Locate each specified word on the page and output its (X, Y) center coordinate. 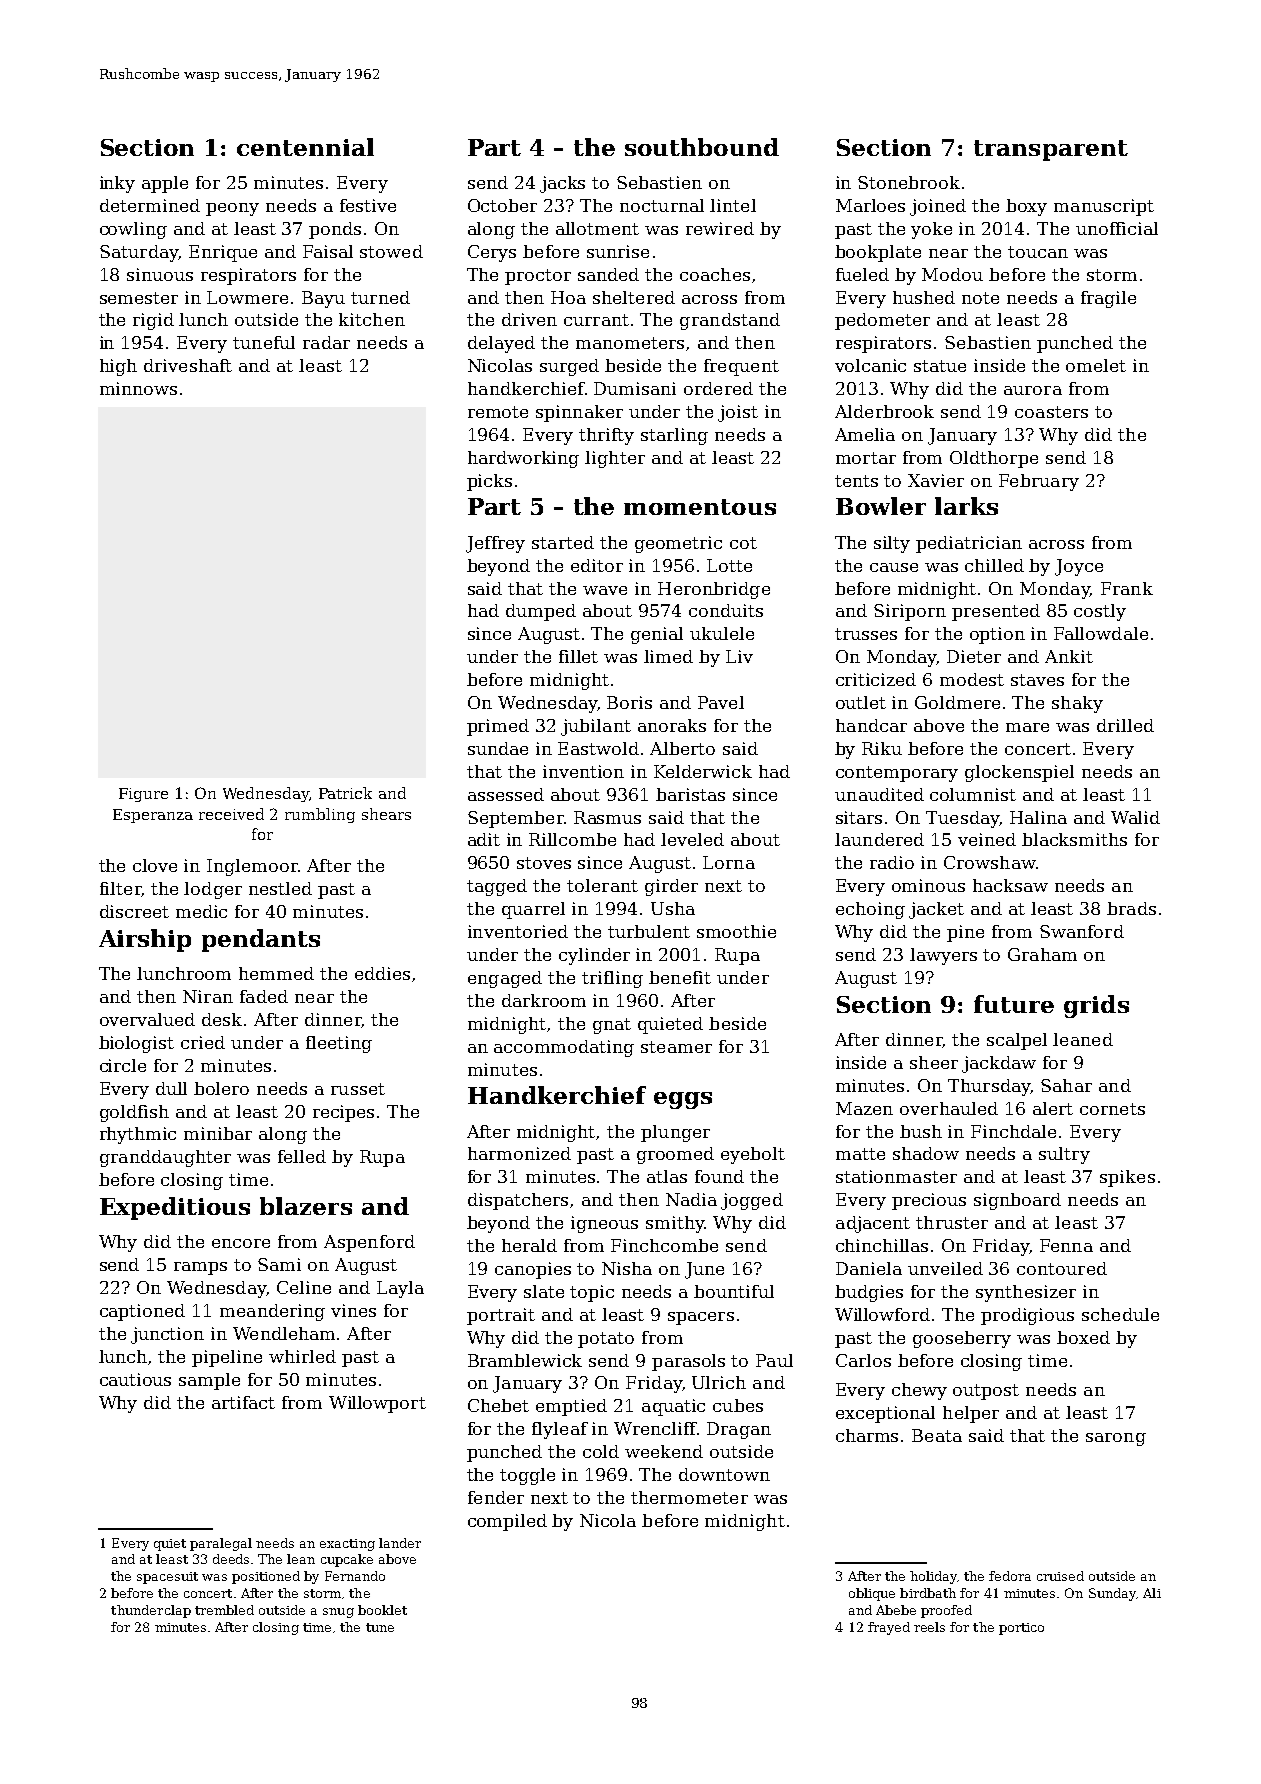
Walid (1135, 817)
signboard (1017, 1201)
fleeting (339, 1044)
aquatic (673, 1407)
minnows (138, 388)
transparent (1051, 150)
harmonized (519, 1153)
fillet (578, 656)
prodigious (1027, 1316)
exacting (347, 1545)
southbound (702, 147)
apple (165, 184)
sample (209, 1381)
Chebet (498, 1405)
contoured (1062, 1268)
